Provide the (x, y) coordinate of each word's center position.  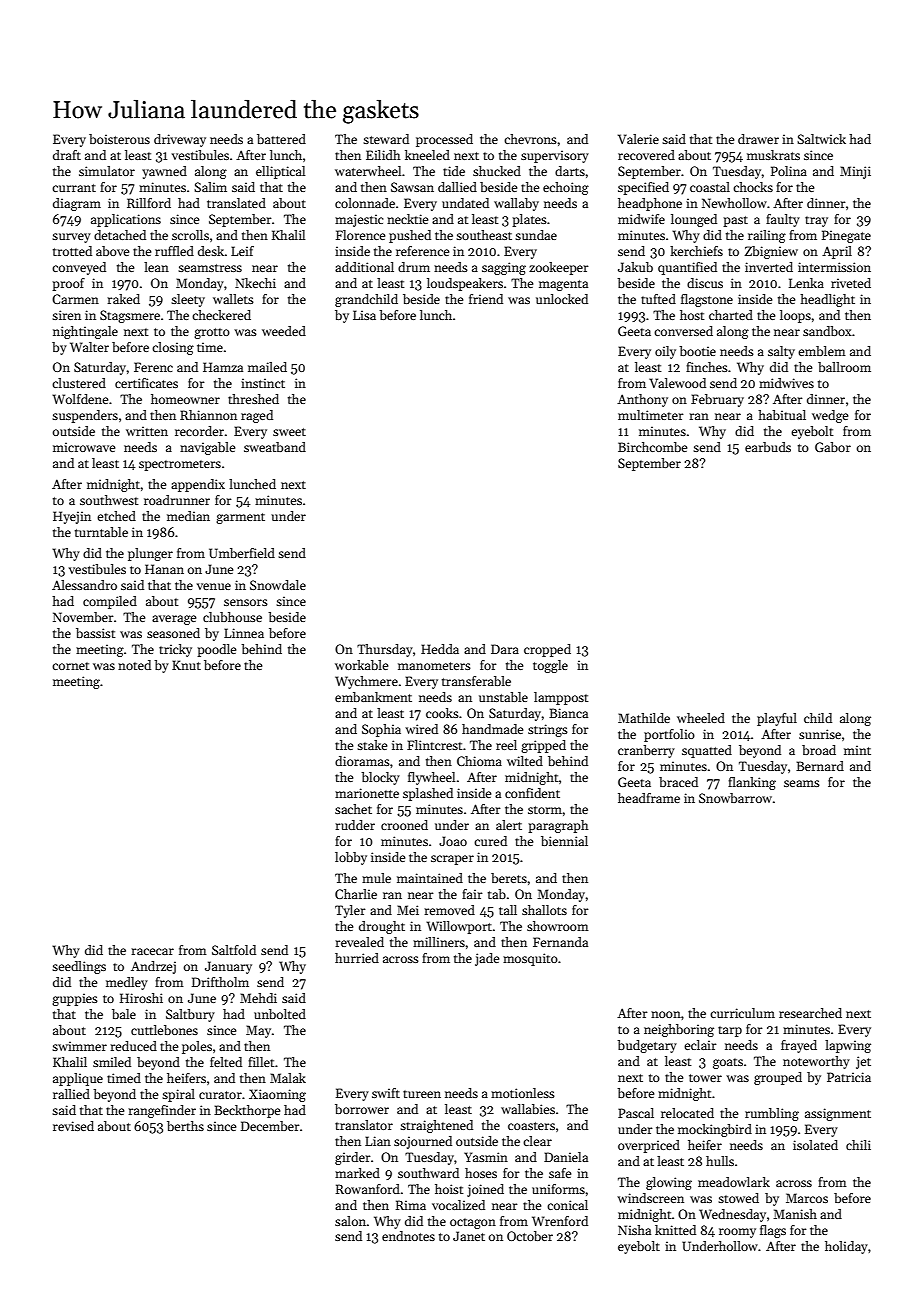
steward (386, 139)
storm (545, 810)
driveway (180, 140)
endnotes (408, 1236)
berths (185, 1126)
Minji (855, 172)
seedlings (79, 967)
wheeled (701, 718)
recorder (199, 431)
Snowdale (278, 585)
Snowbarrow (735, 798)
